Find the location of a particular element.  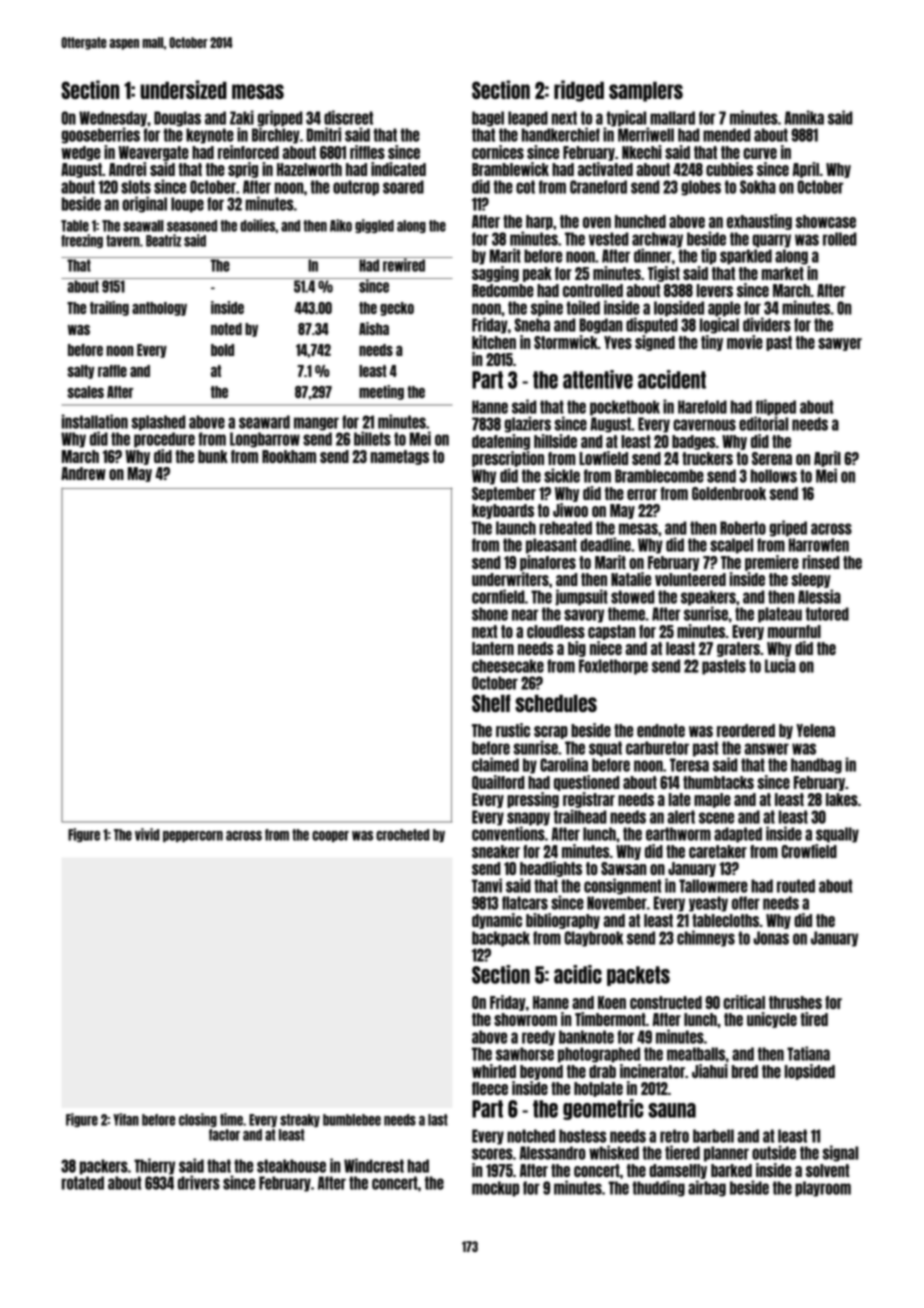

playroom is located at coordinates (823, 1189).
